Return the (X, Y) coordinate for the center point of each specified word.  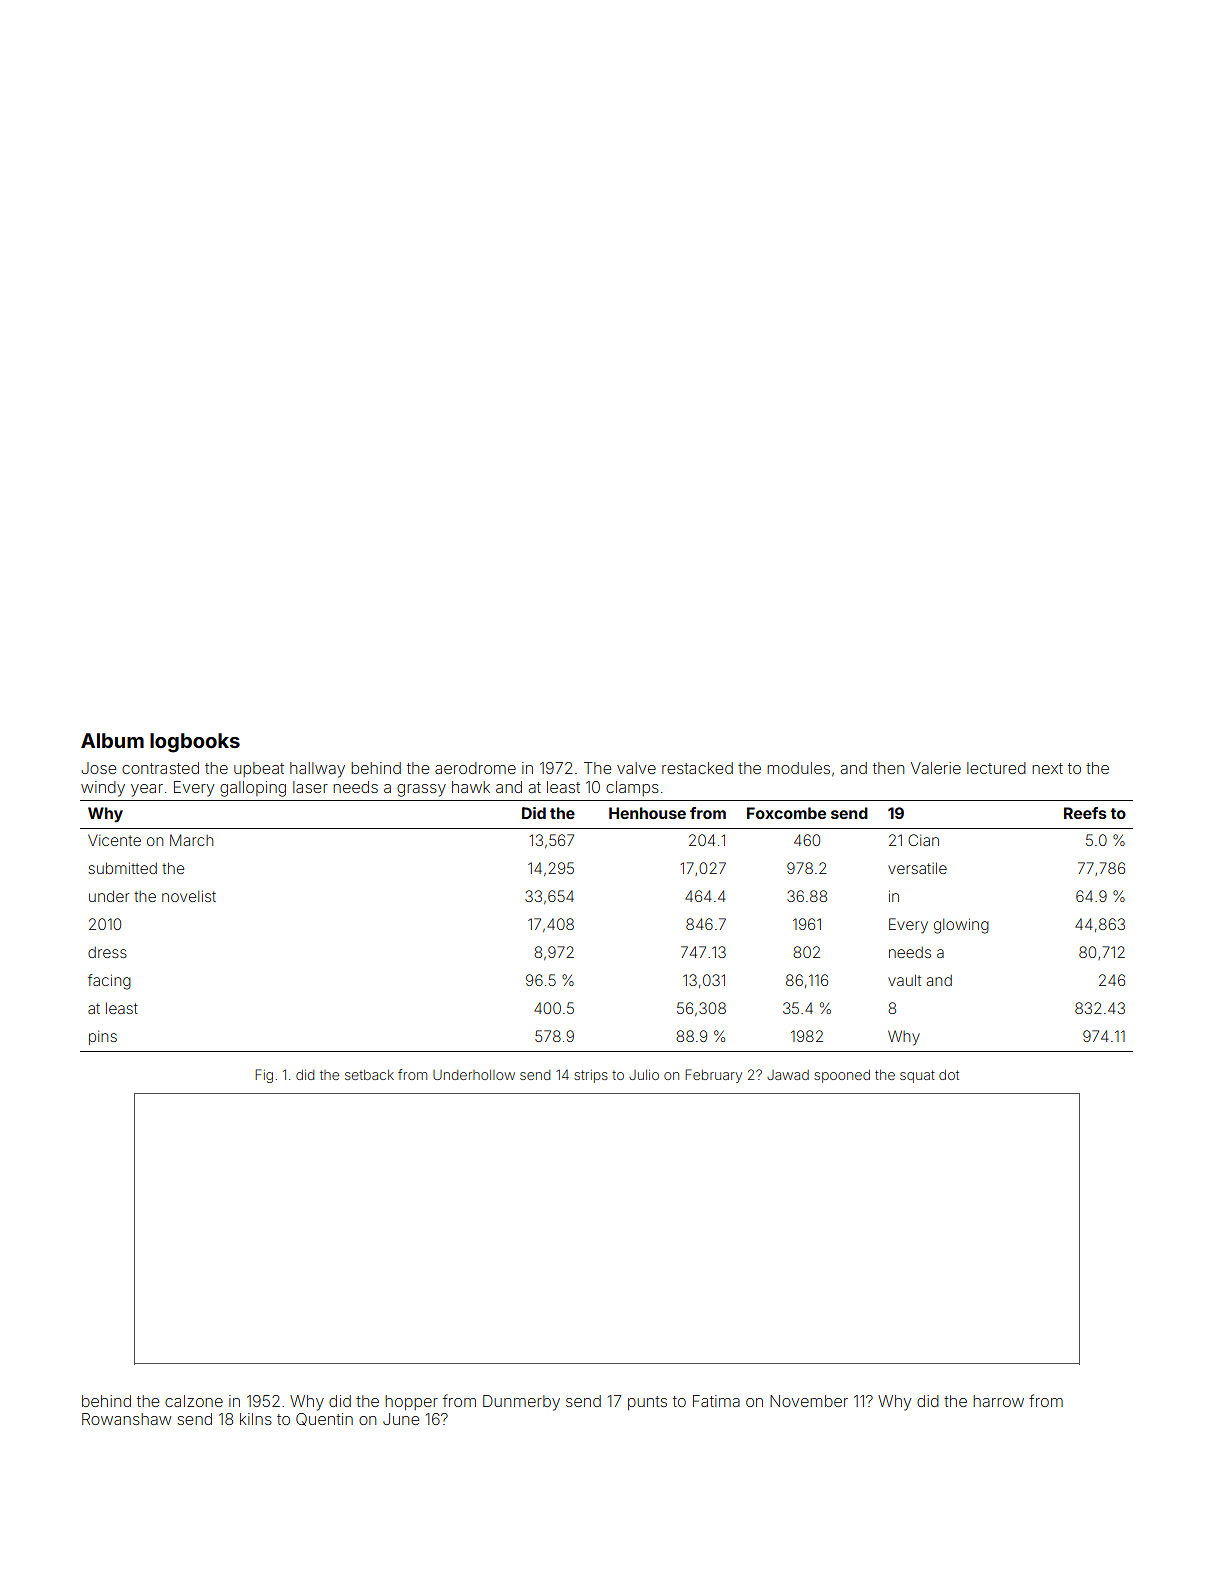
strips (591, 1076)
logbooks (195, 743)
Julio (644, 1075)
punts (647, 1403)
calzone (194, 1401)
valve (636, 768)
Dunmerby (521, 1403)
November (809, 1401)
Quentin (324, 1419)
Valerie (936, 768)
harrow (998, 1401)
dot (949, 1075)
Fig (264, 1076)
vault (904, 980)
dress (107, 952)
